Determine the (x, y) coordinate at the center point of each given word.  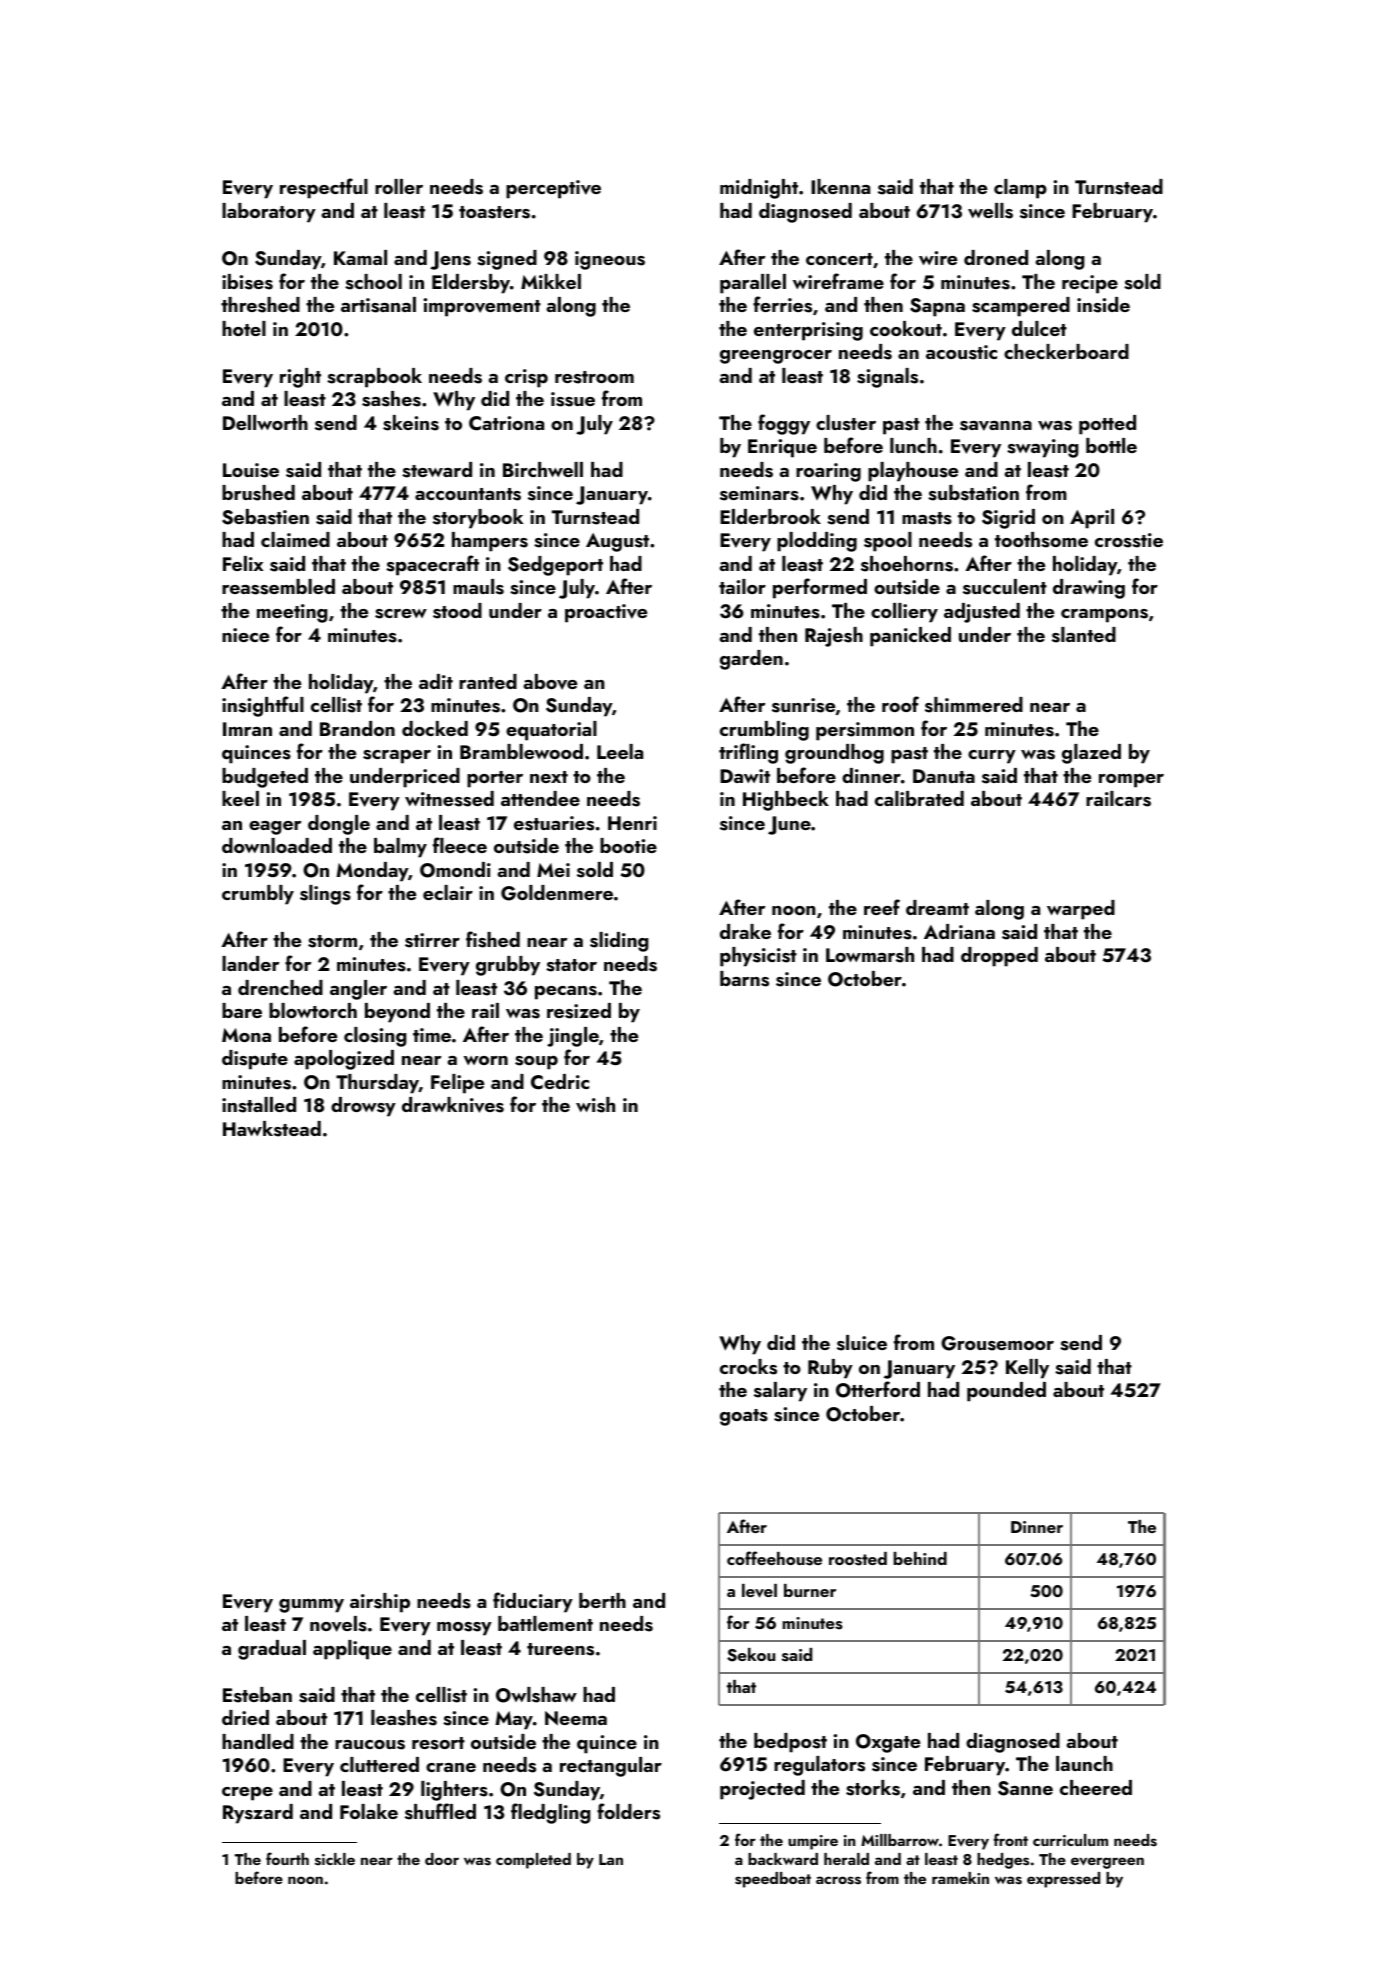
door (442, 1859)
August (617, 542)
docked (435, 728)
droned (996, 257)
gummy (311, 1606)
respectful (324, 188)
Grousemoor (997, 1343)
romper (1131, 781)
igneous (610, 260)
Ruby (830, 1369)
